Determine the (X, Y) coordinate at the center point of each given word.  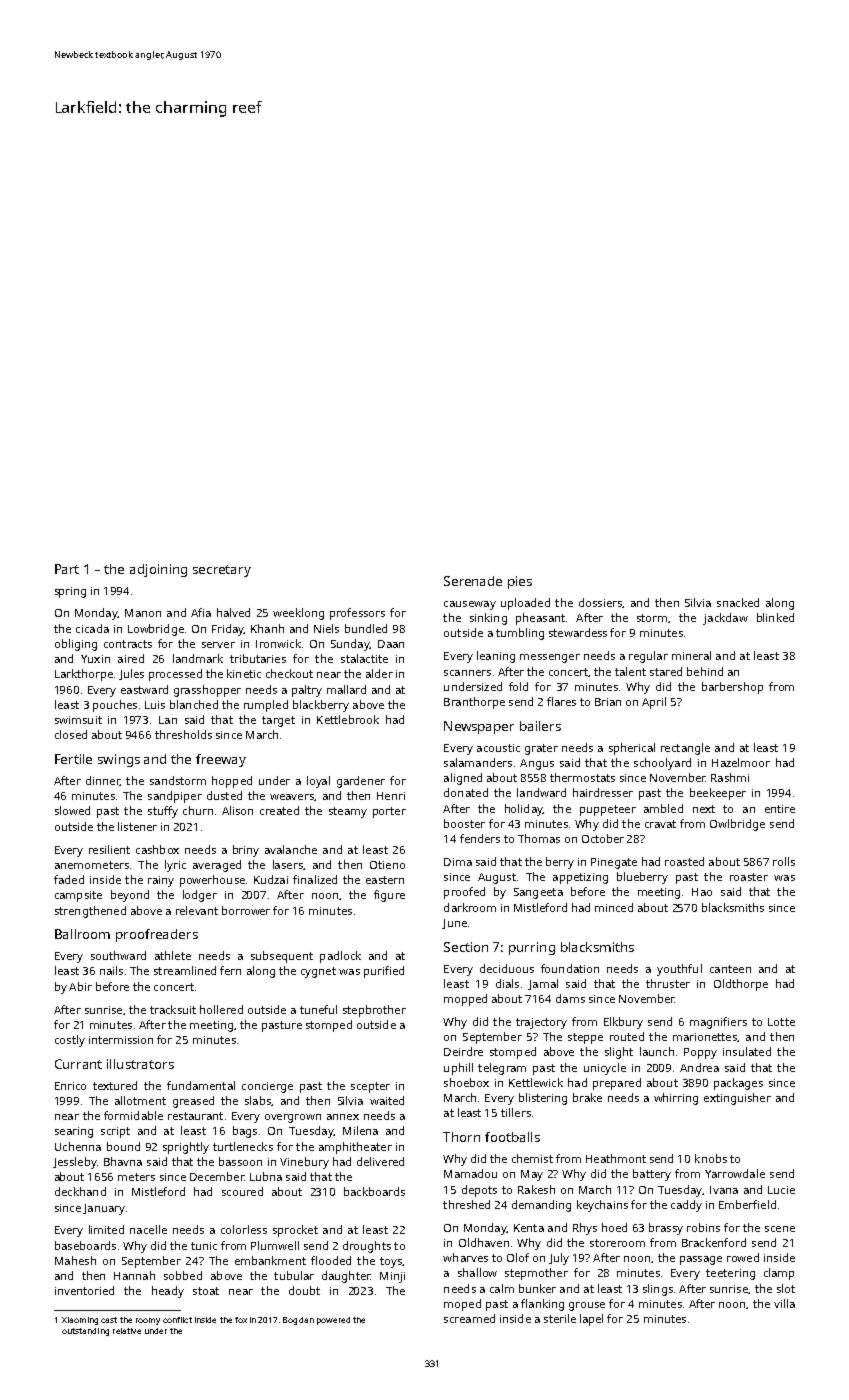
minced (614, 907)
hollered (221, 1009)
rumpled (266, 706)
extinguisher (737, 1099)
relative (127, 1331)
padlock (340, 957)
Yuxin (95, 659)
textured (115, 1085)
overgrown (293, 1118)
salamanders (478, 762)
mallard (346, 689)
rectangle (685, 749)
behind (705, 671)
